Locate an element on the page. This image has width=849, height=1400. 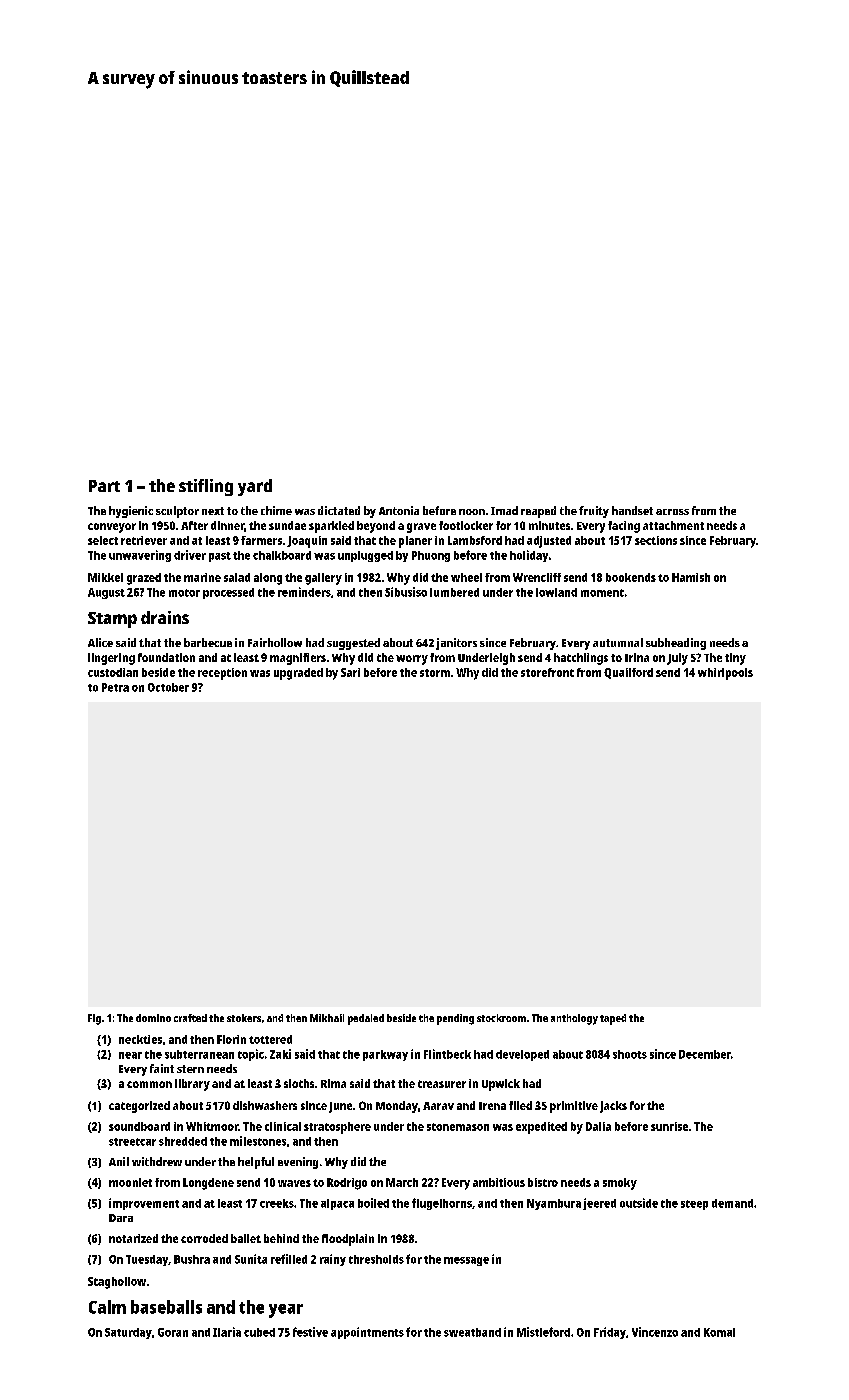
bookends is located at coordinates (631, 577).
